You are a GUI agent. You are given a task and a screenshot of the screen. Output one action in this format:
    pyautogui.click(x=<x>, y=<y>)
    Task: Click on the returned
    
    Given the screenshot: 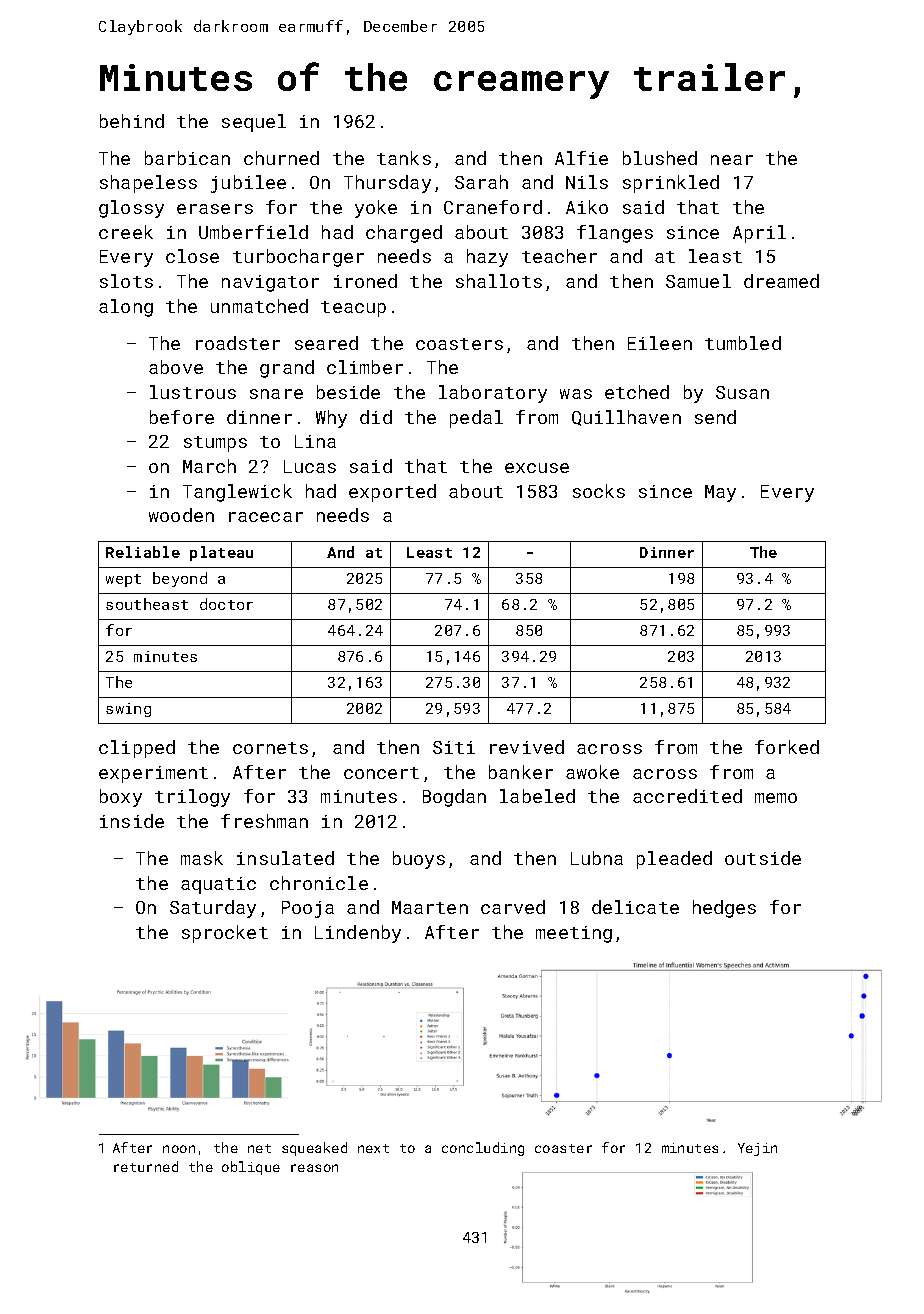 What is the action you would take?
    pyautogui.click(x=146, y=1166)
